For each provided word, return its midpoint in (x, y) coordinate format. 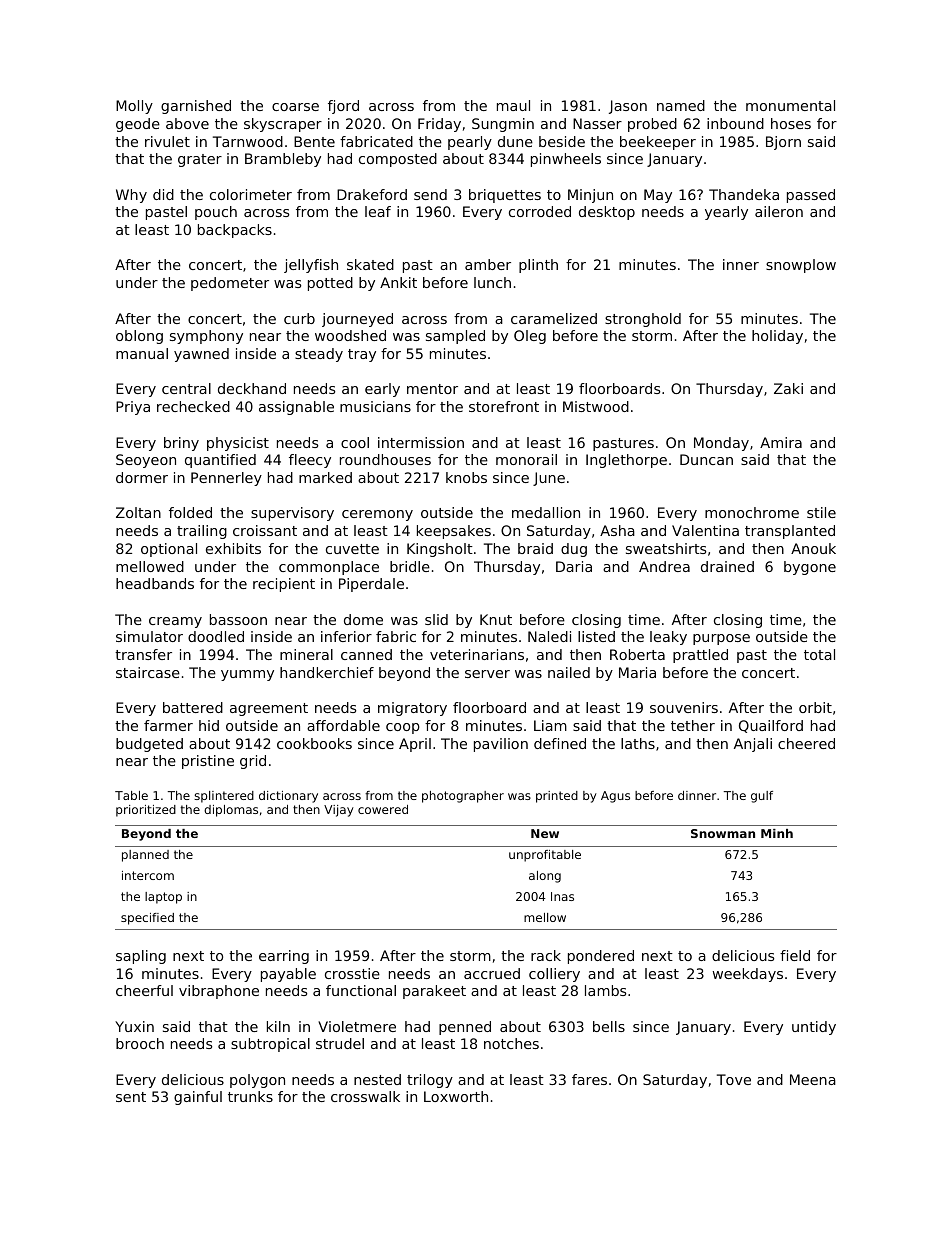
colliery (554, 975)
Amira (781, 442)
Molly (134, 107)
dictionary (288, 797)
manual (142, 353)
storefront (504, 406)
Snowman (723, 833)
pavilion (501, 745)
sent (131, 1097)
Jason (628, 107)
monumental (790, 105)
